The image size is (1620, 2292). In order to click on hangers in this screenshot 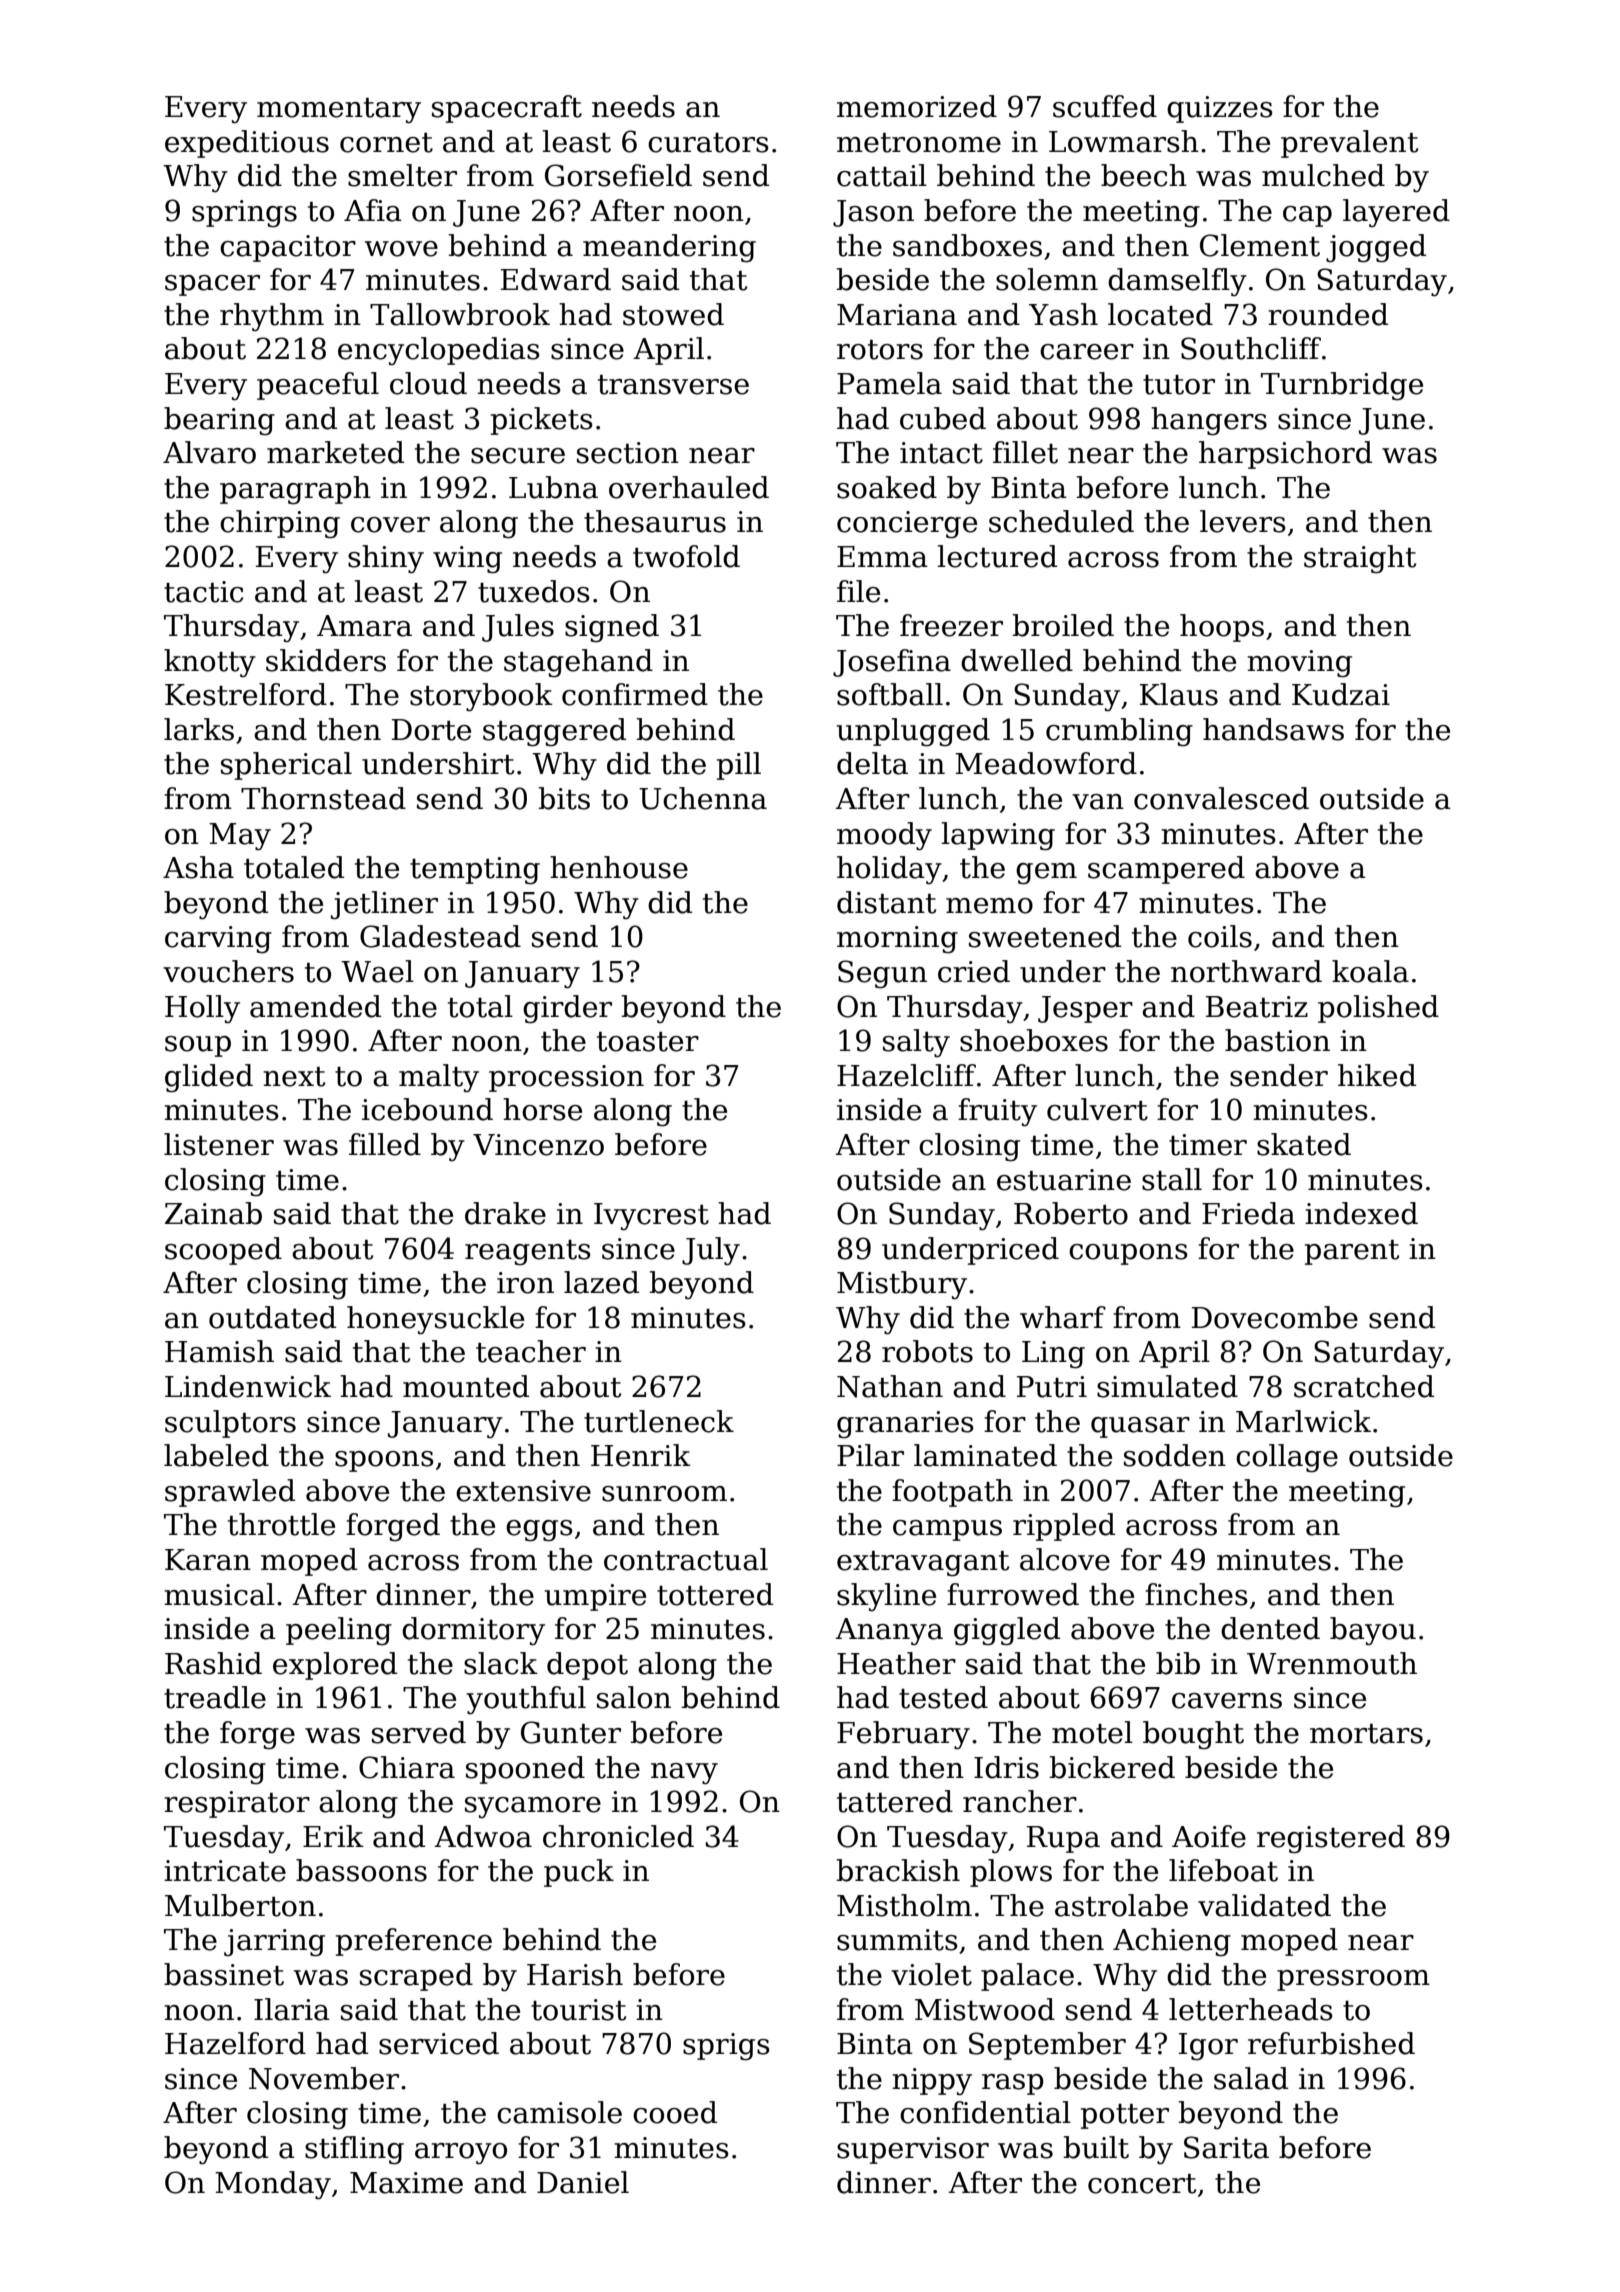, I will do `click(1209, 421)`.
